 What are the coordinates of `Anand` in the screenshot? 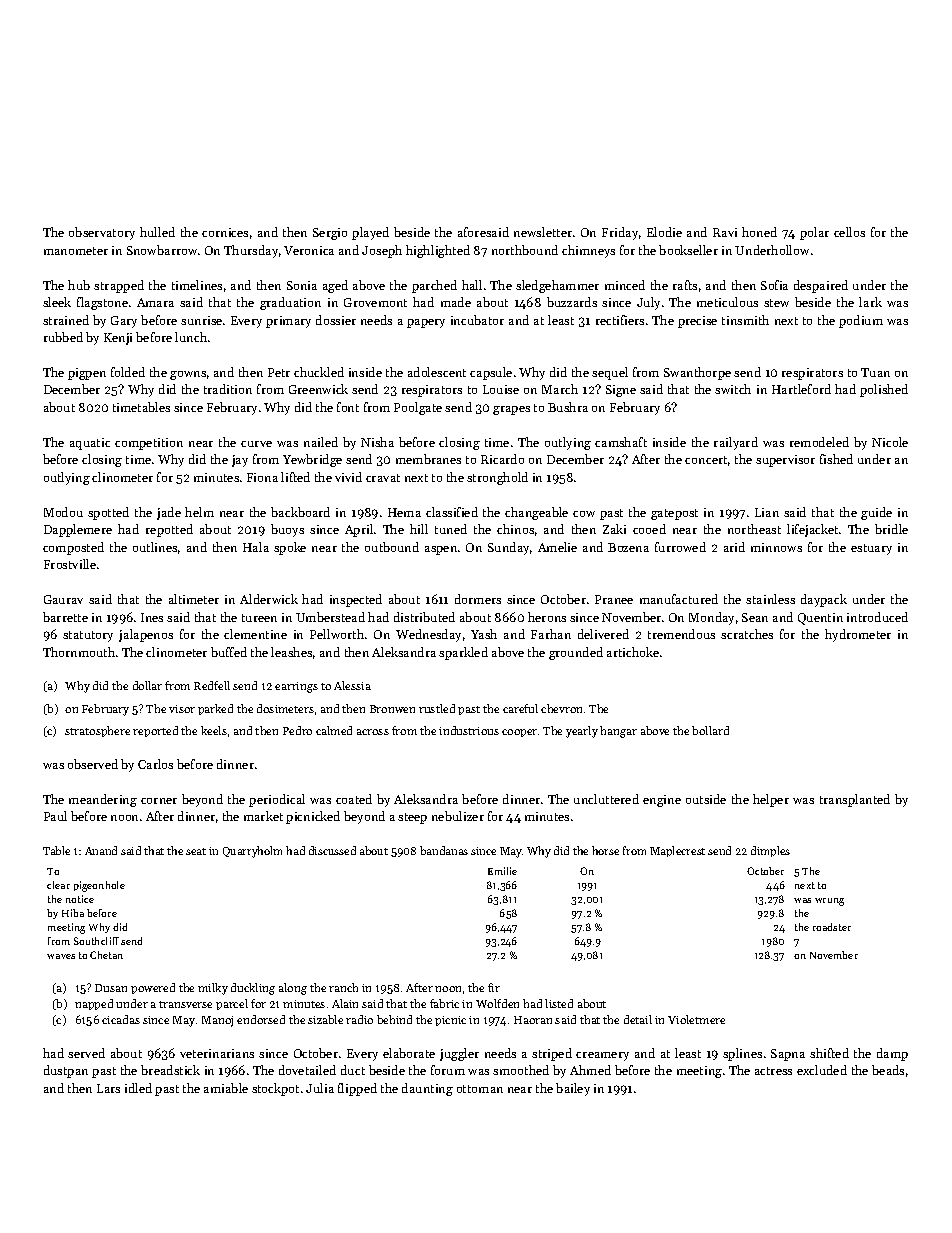 It's located at (101, 850).
